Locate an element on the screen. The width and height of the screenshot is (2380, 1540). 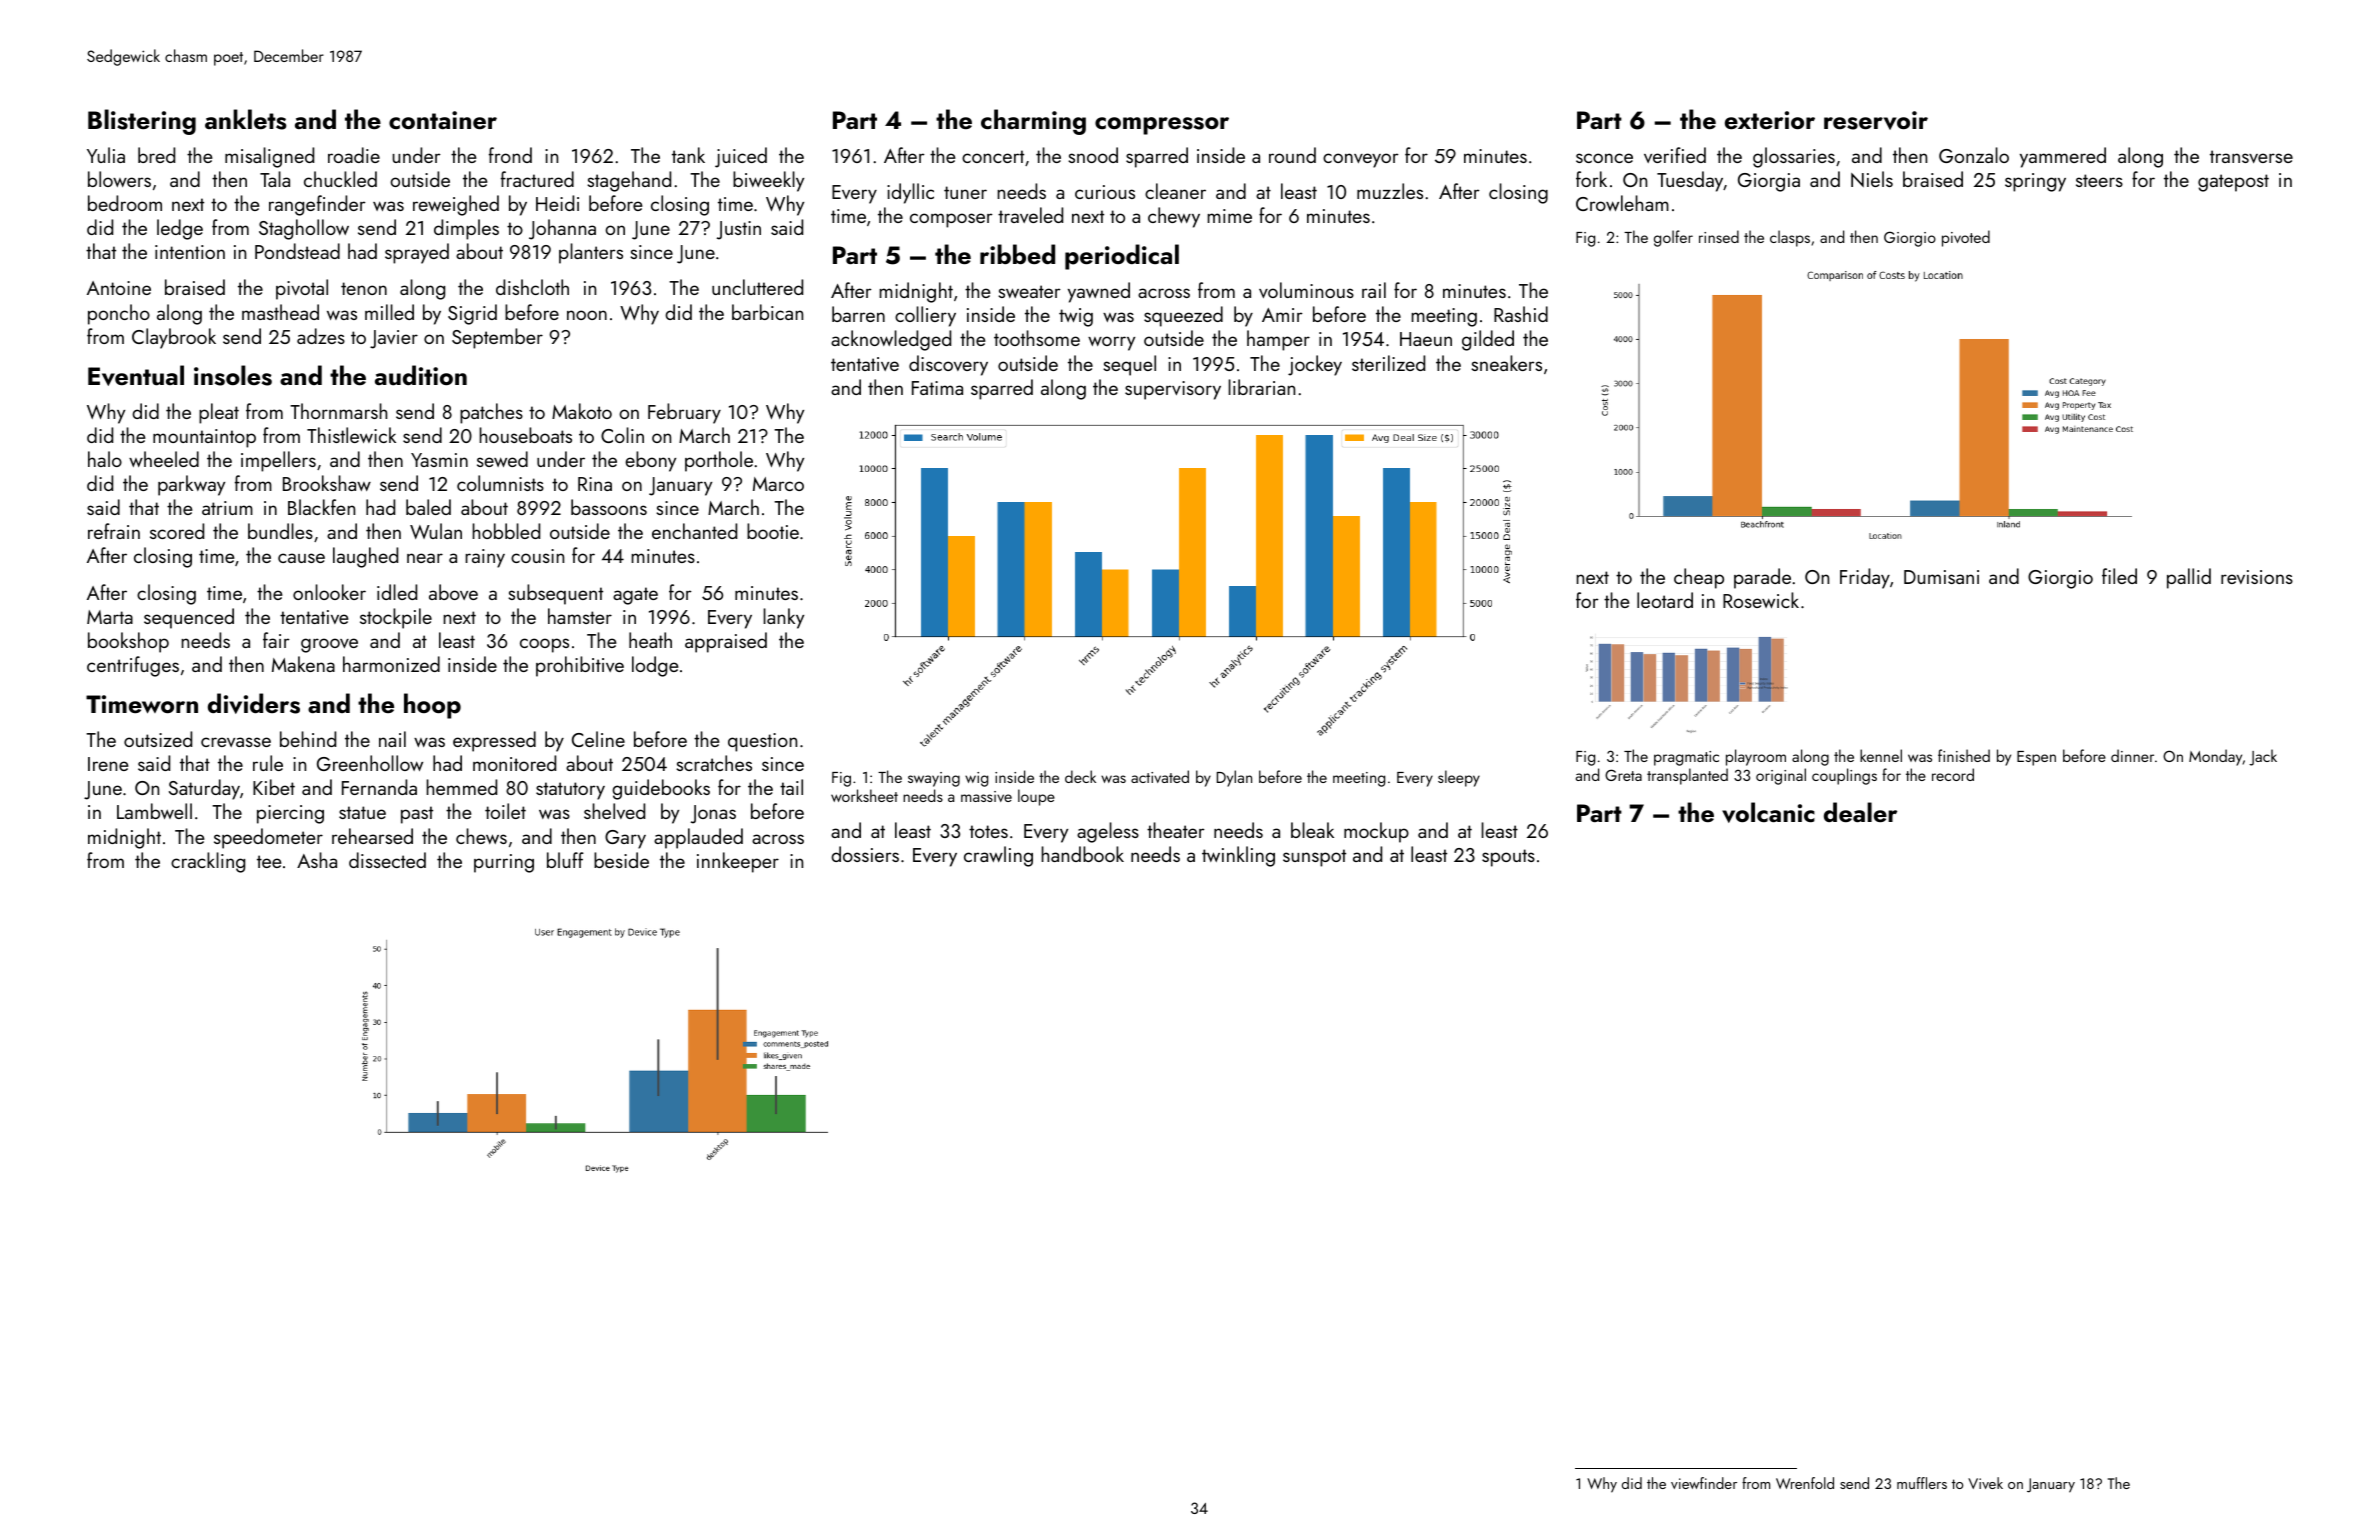
viewfinder is located at coordinates (1704, 1483).
